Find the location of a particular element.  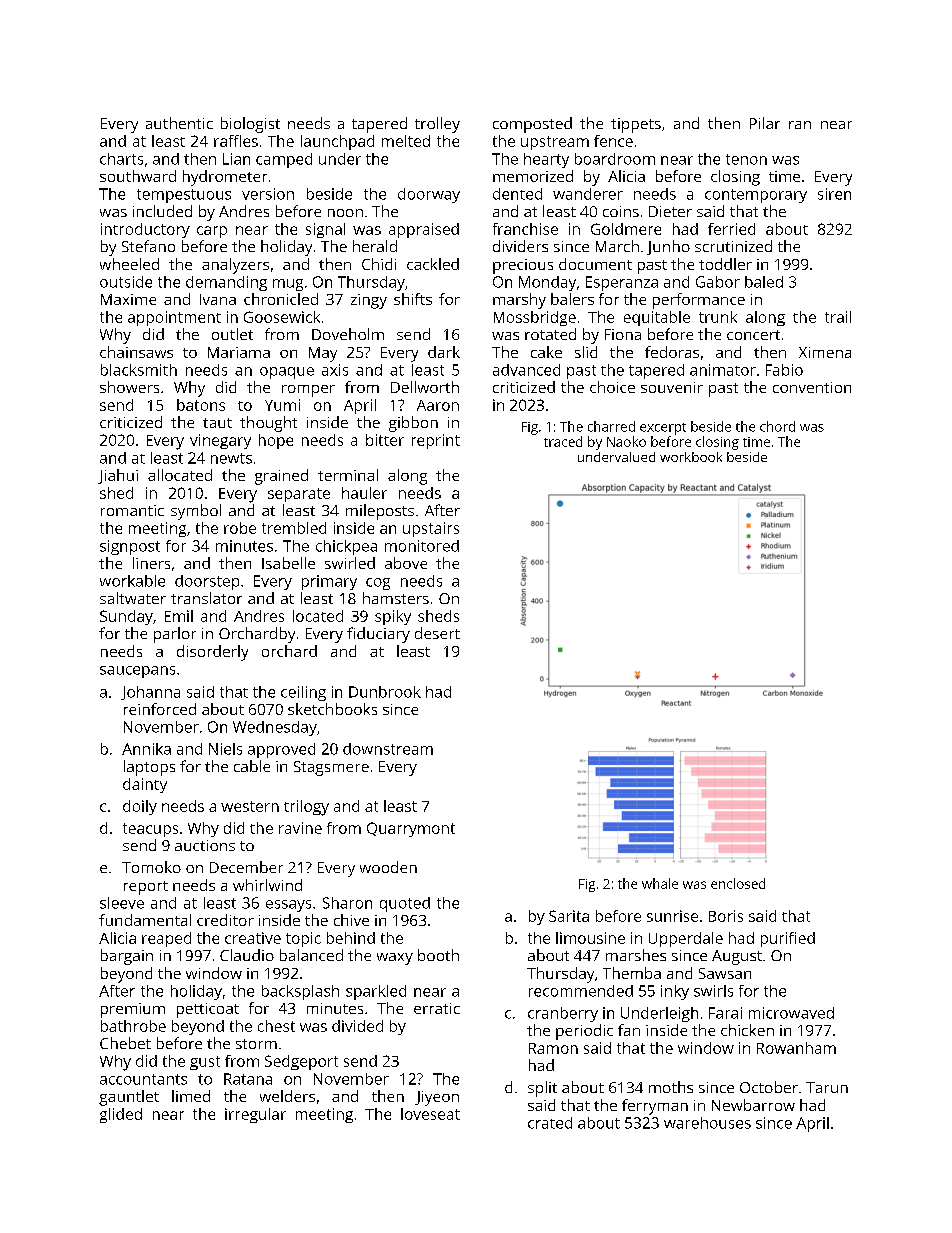

Chebet is located at coordinates (125, 1043).
